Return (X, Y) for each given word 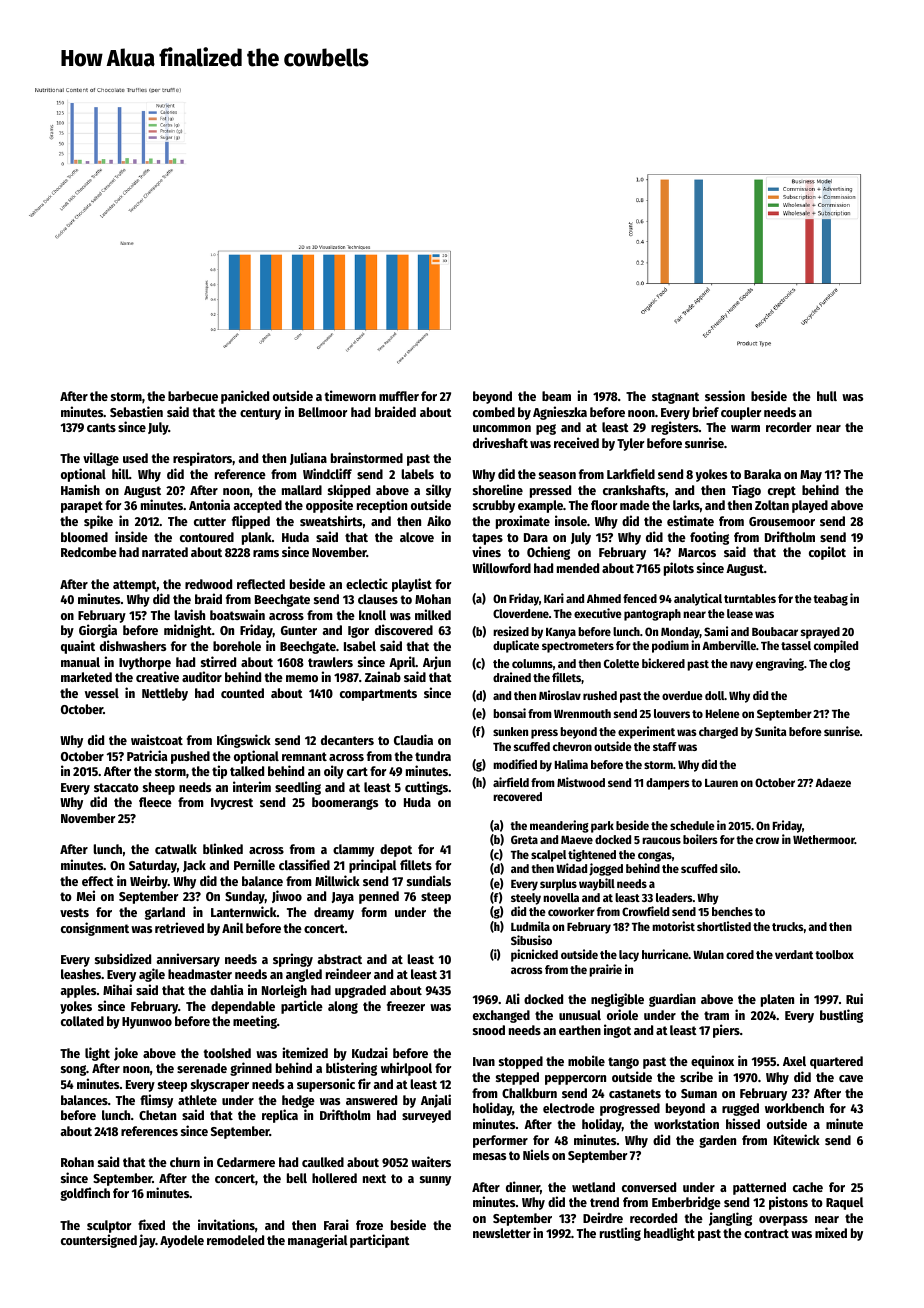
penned (379, 897)
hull (827, 396)
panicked (245, 397)
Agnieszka (560, 413)
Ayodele (182, 1241)
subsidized (123, 958)
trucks (788, 926)
